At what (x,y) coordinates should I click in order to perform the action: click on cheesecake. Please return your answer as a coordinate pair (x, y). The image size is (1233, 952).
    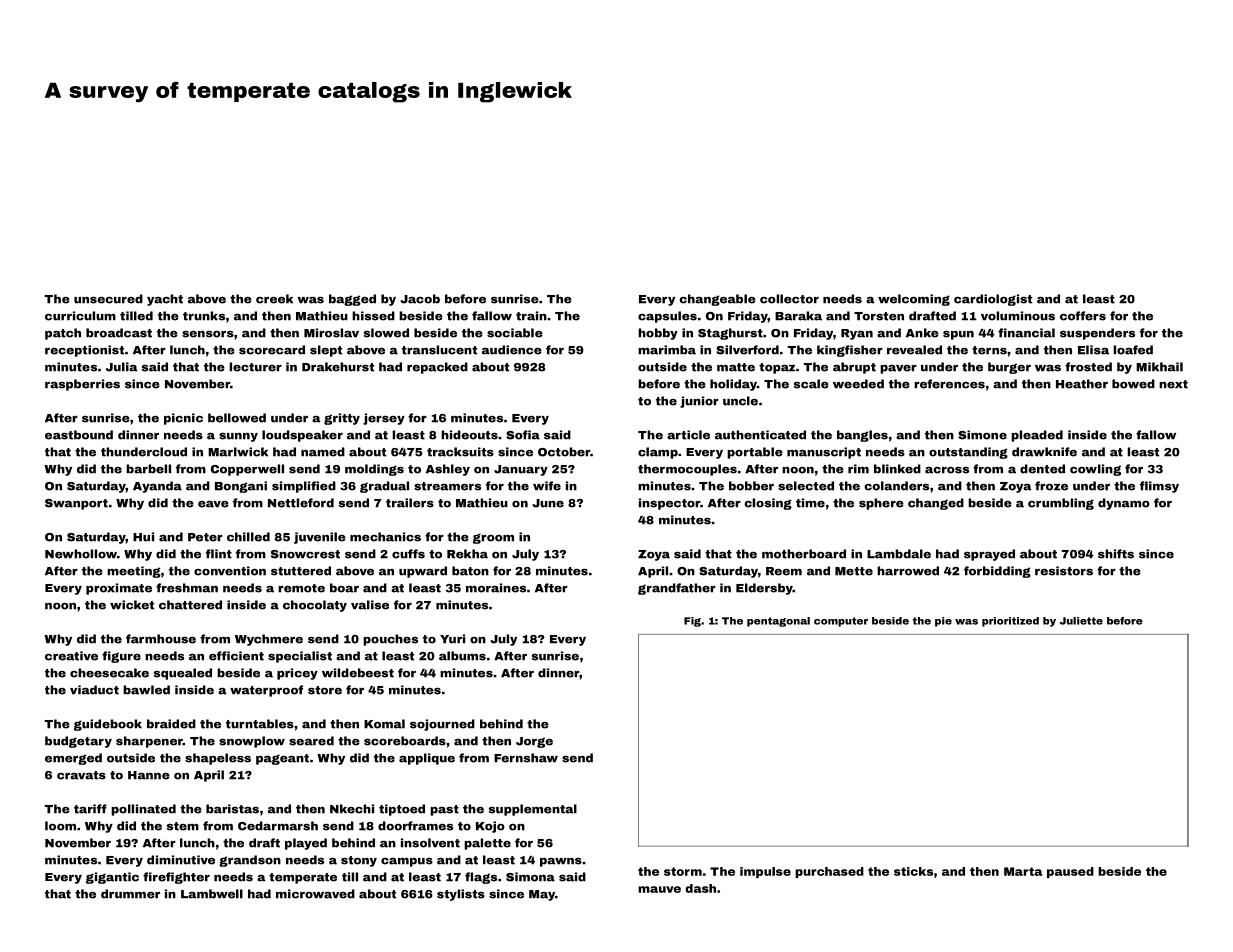
    Looking at the image, I should click on (109, 673).
